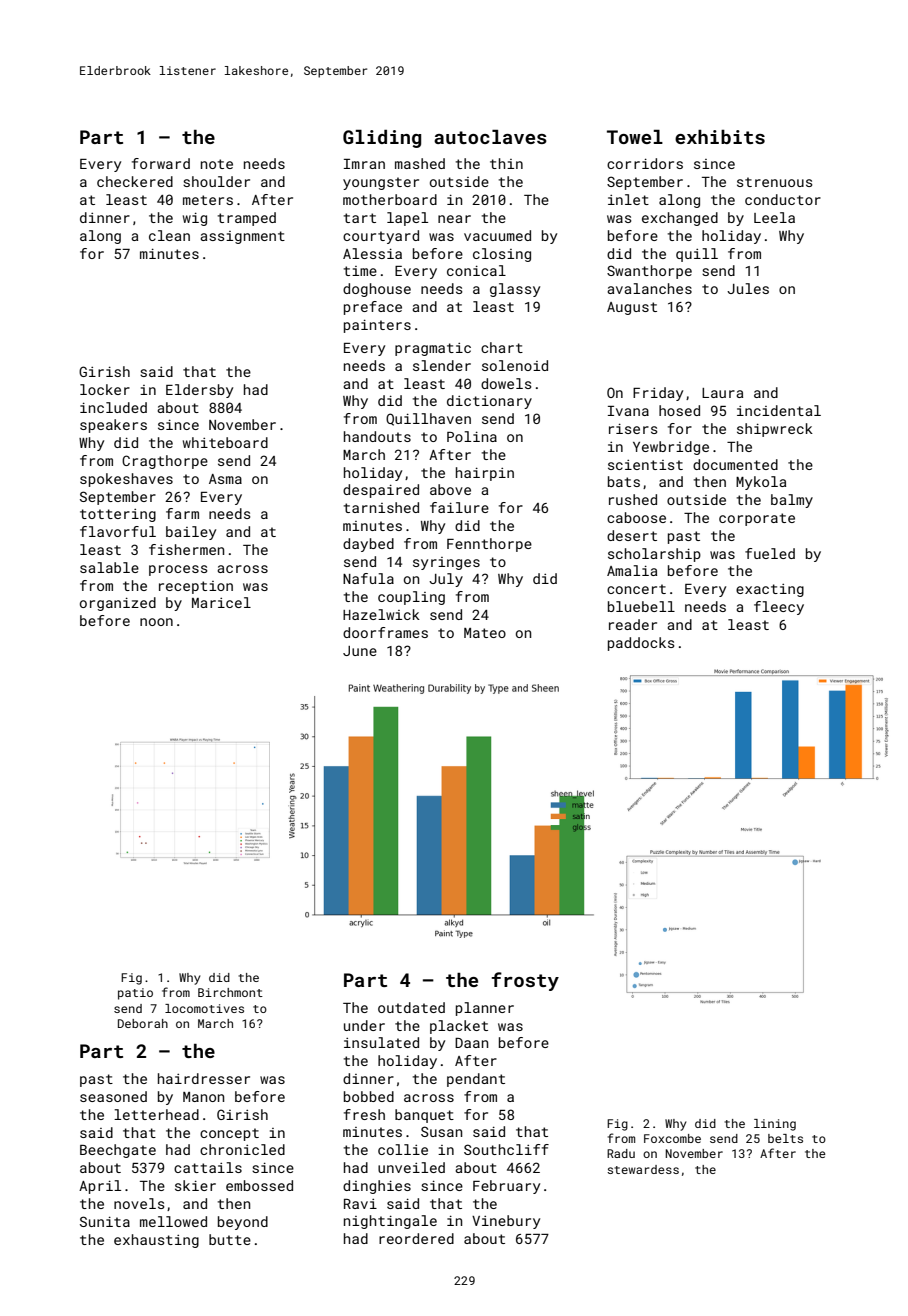  What do you see at coordinates (641, 644) in the screenshot?
I see `paddocks` at bounding box center [641, 644].
